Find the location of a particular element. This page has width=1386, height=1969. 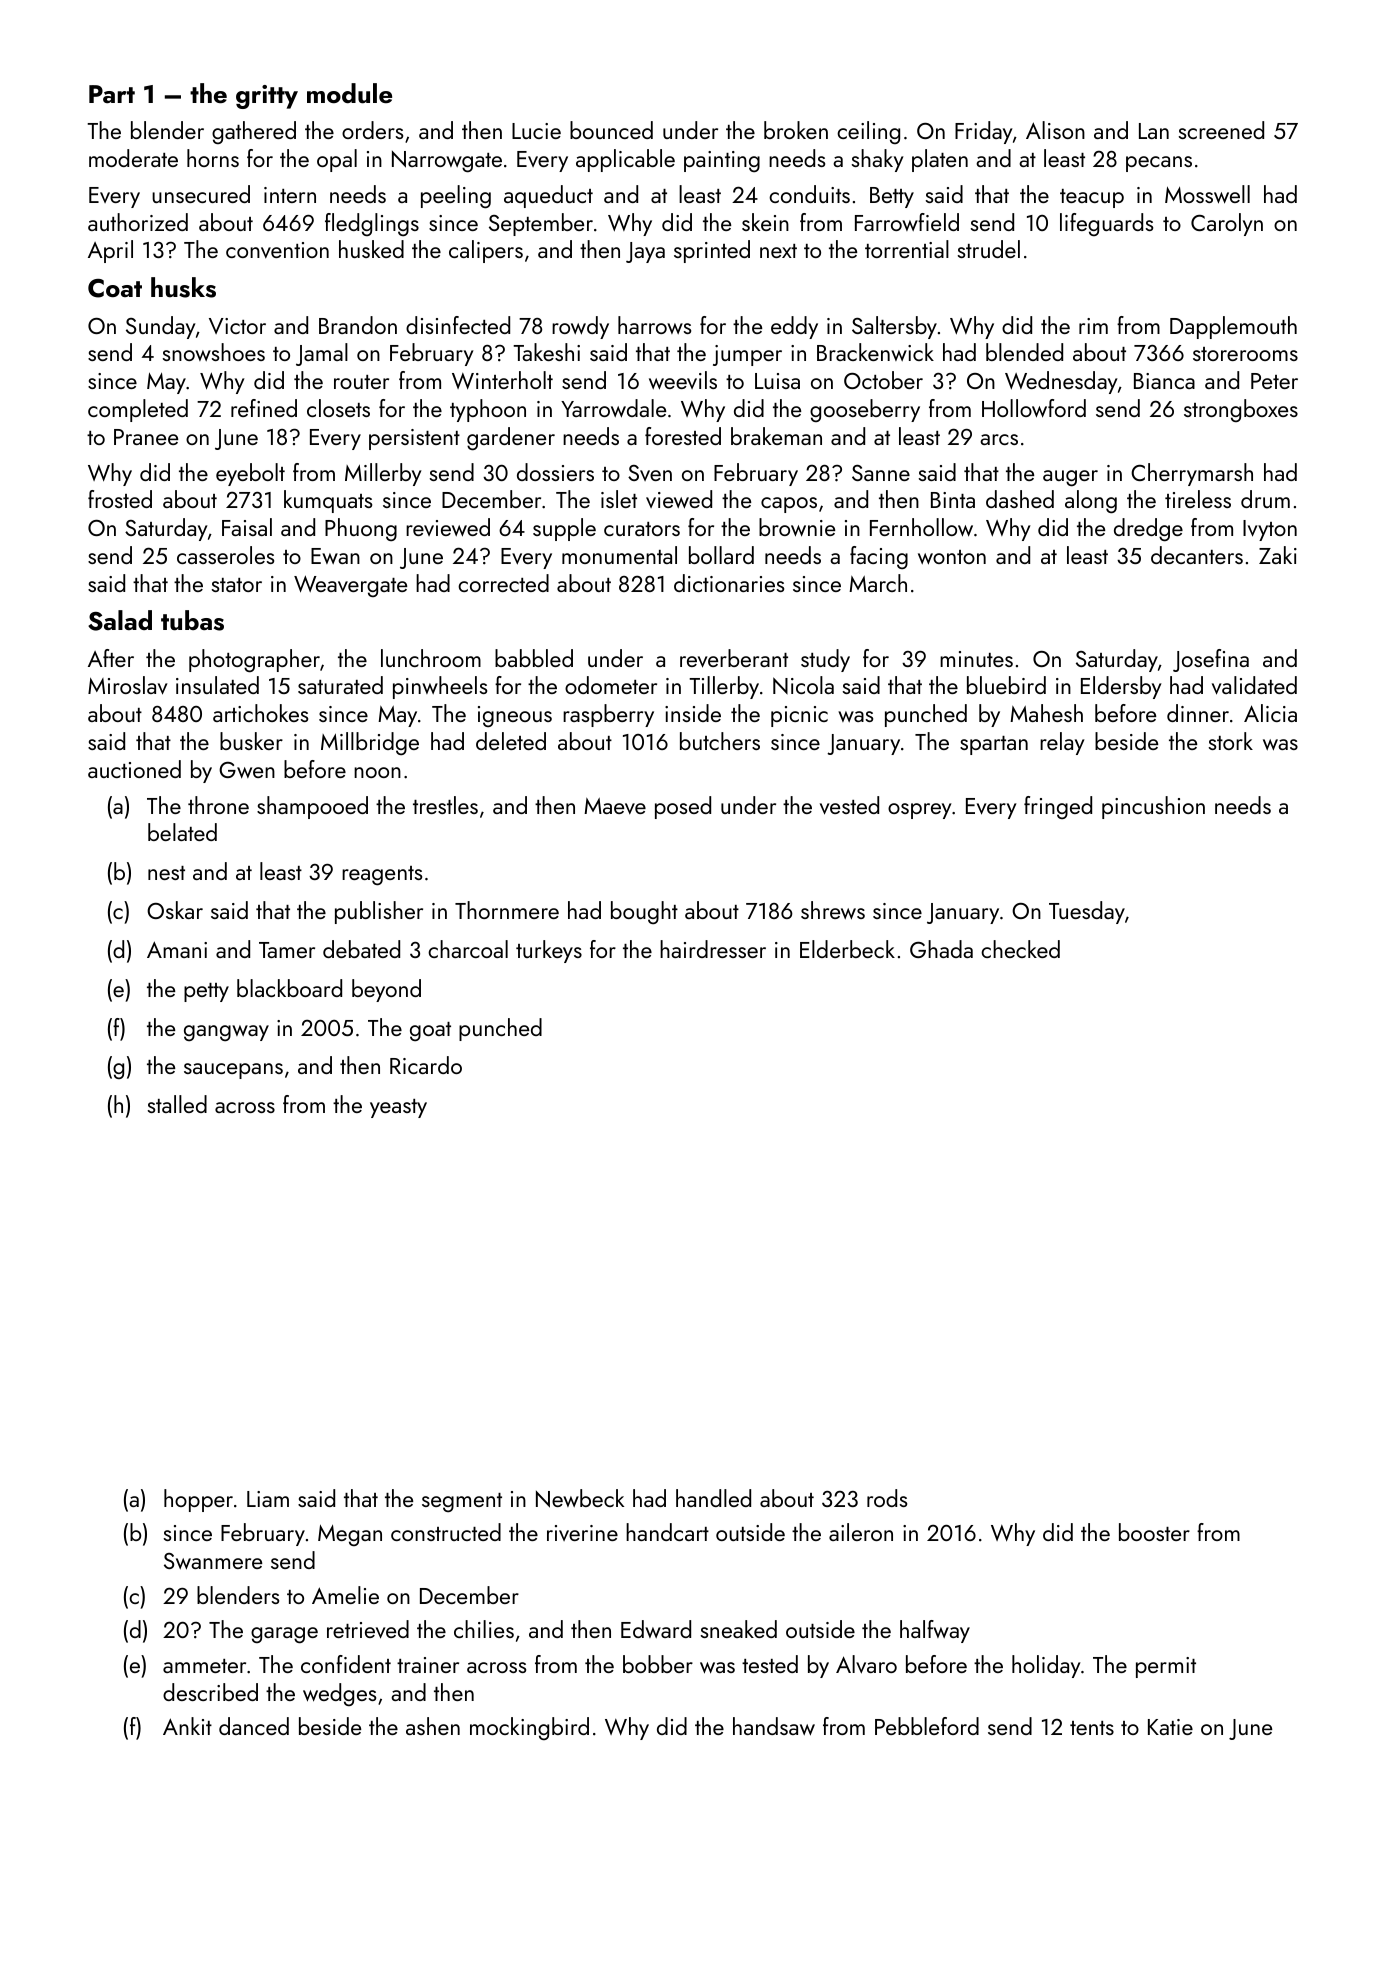

posed is located at coordinates (683, 807).
